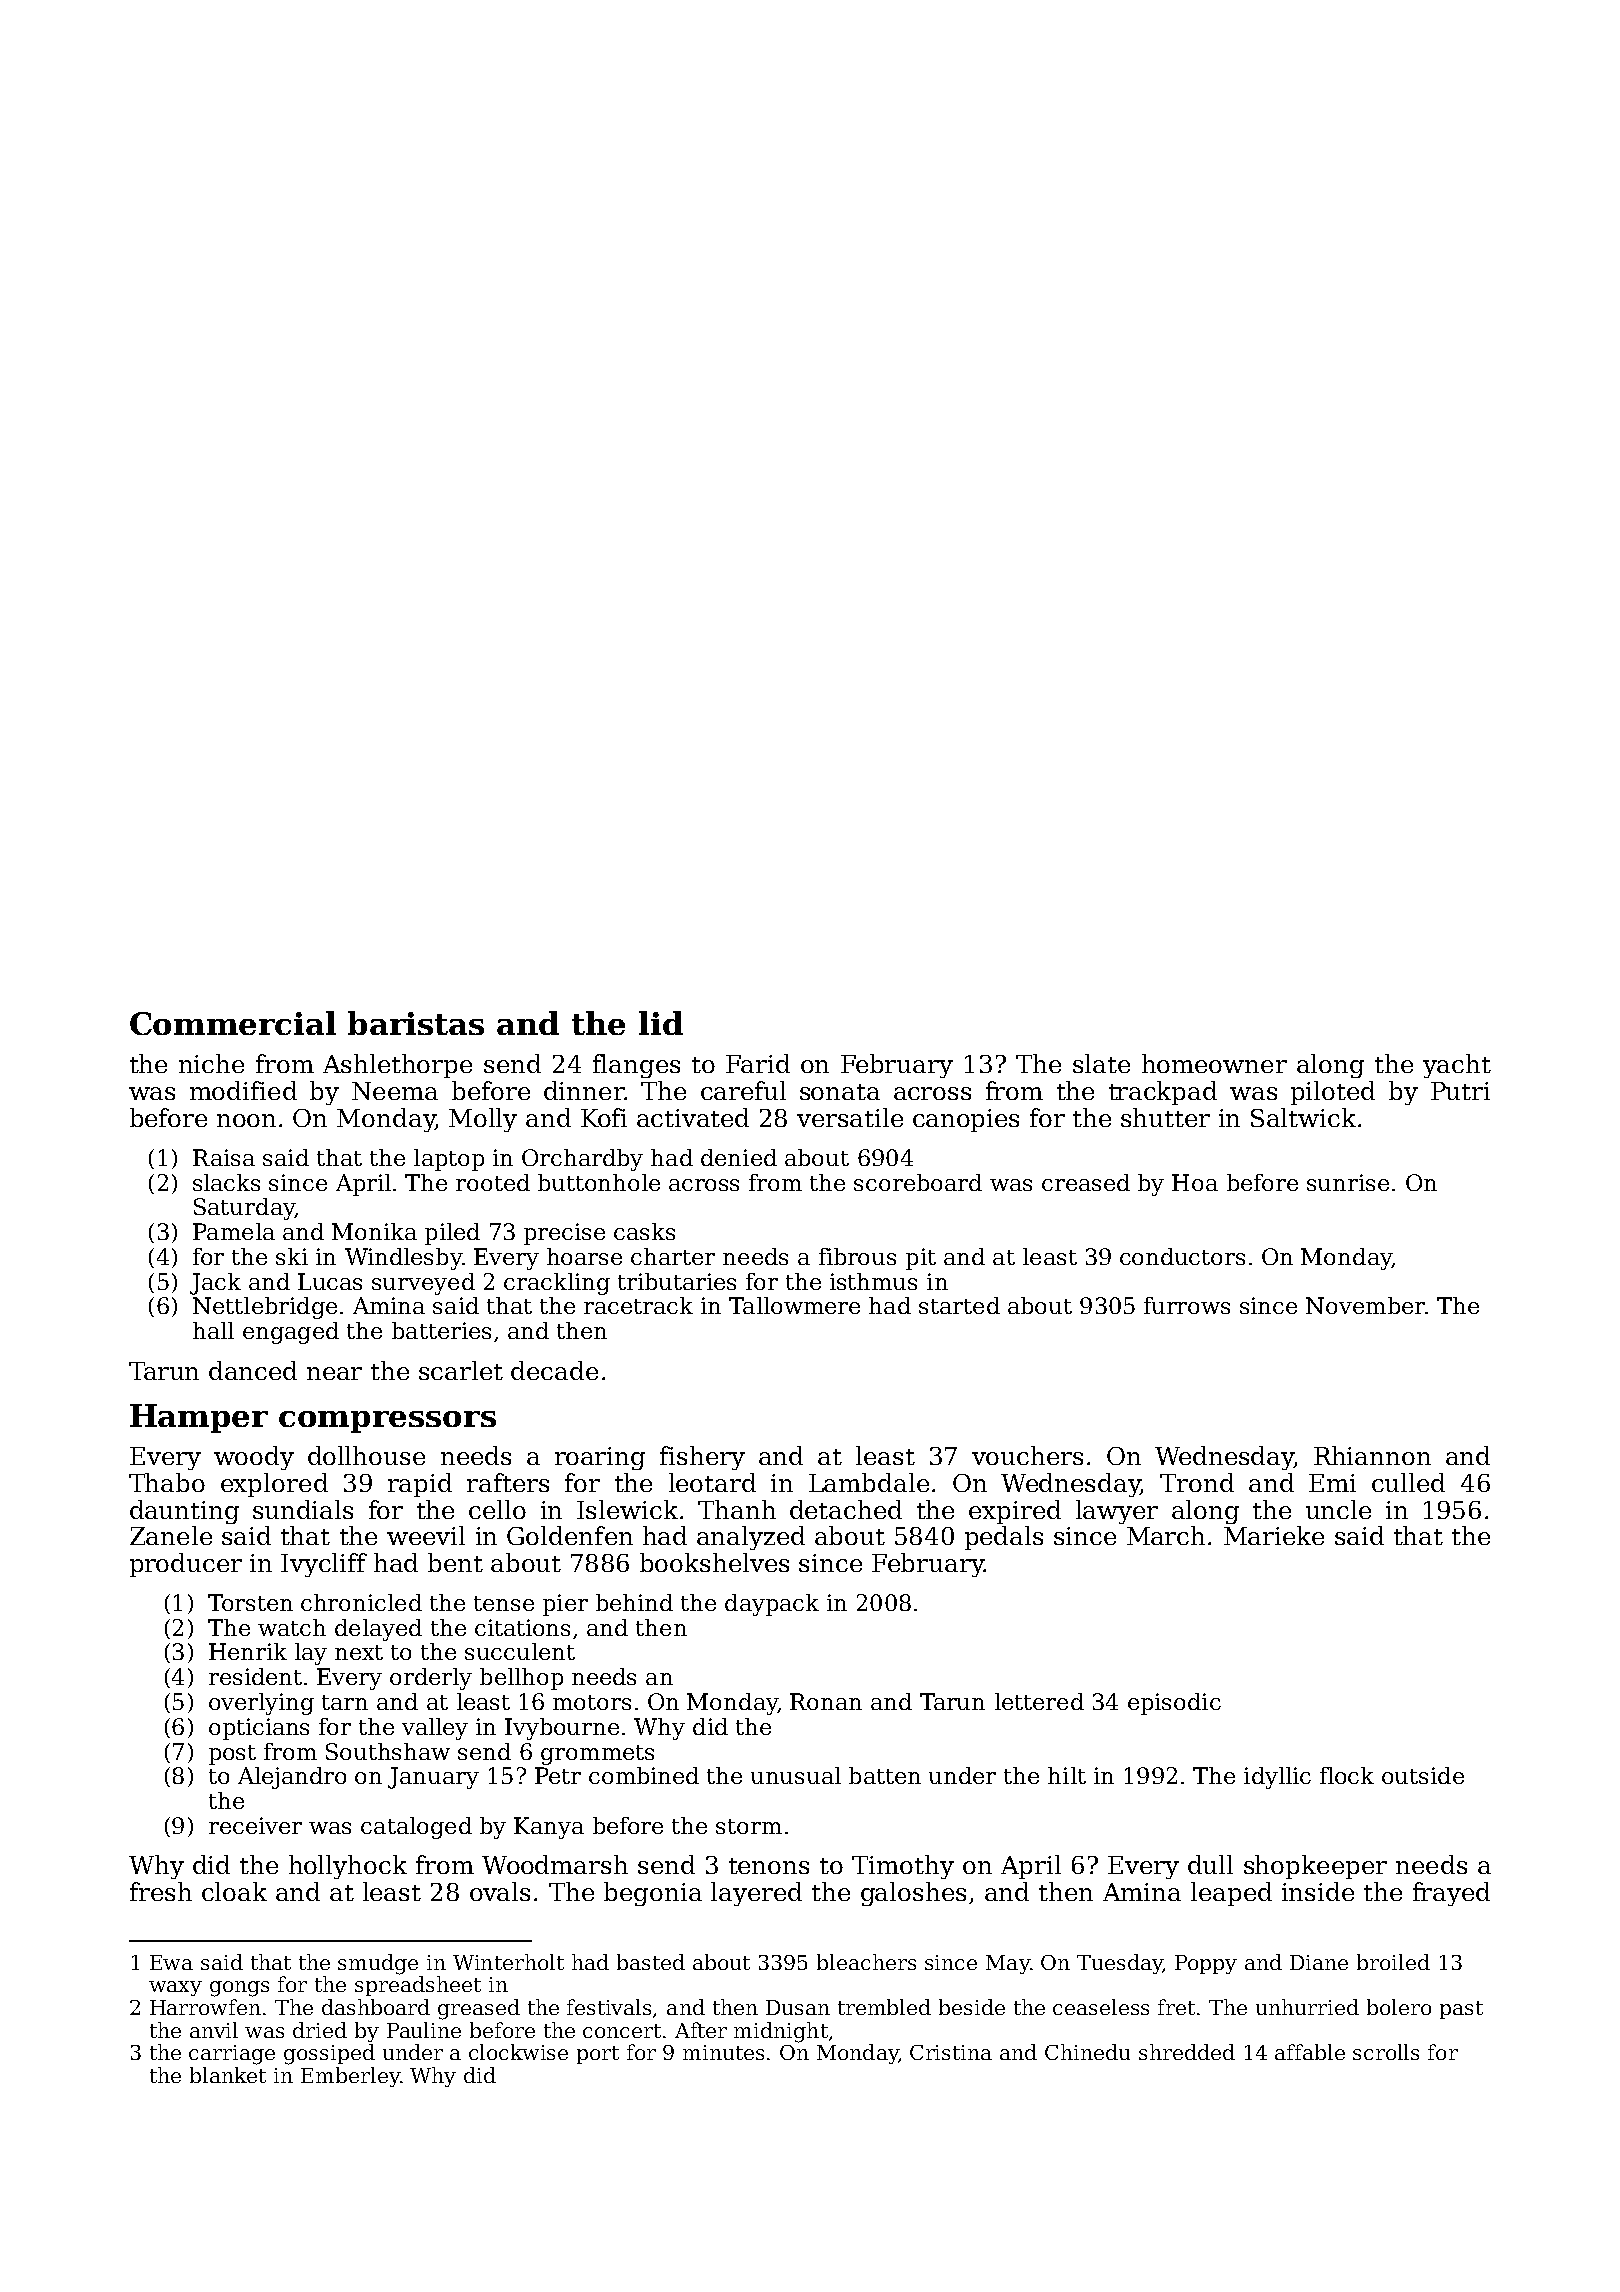 This screenshot has width=1620, height=2292. Describe the element at coordinates (661, 1023) in the screenshot. I see `lid` at that location.
